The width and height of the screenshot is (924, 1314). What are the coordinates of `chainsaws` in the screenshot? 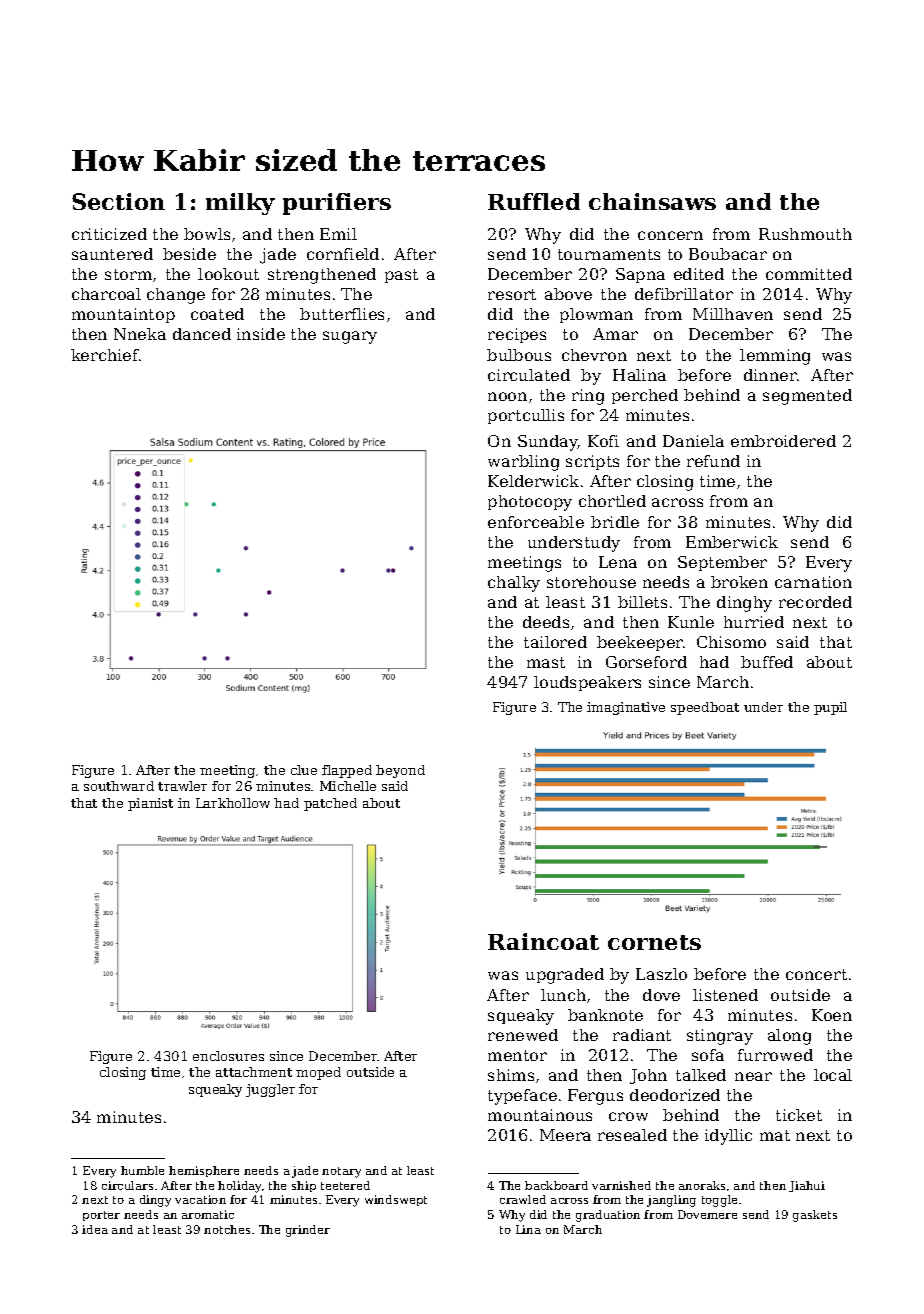 It's located at (652, 201).
